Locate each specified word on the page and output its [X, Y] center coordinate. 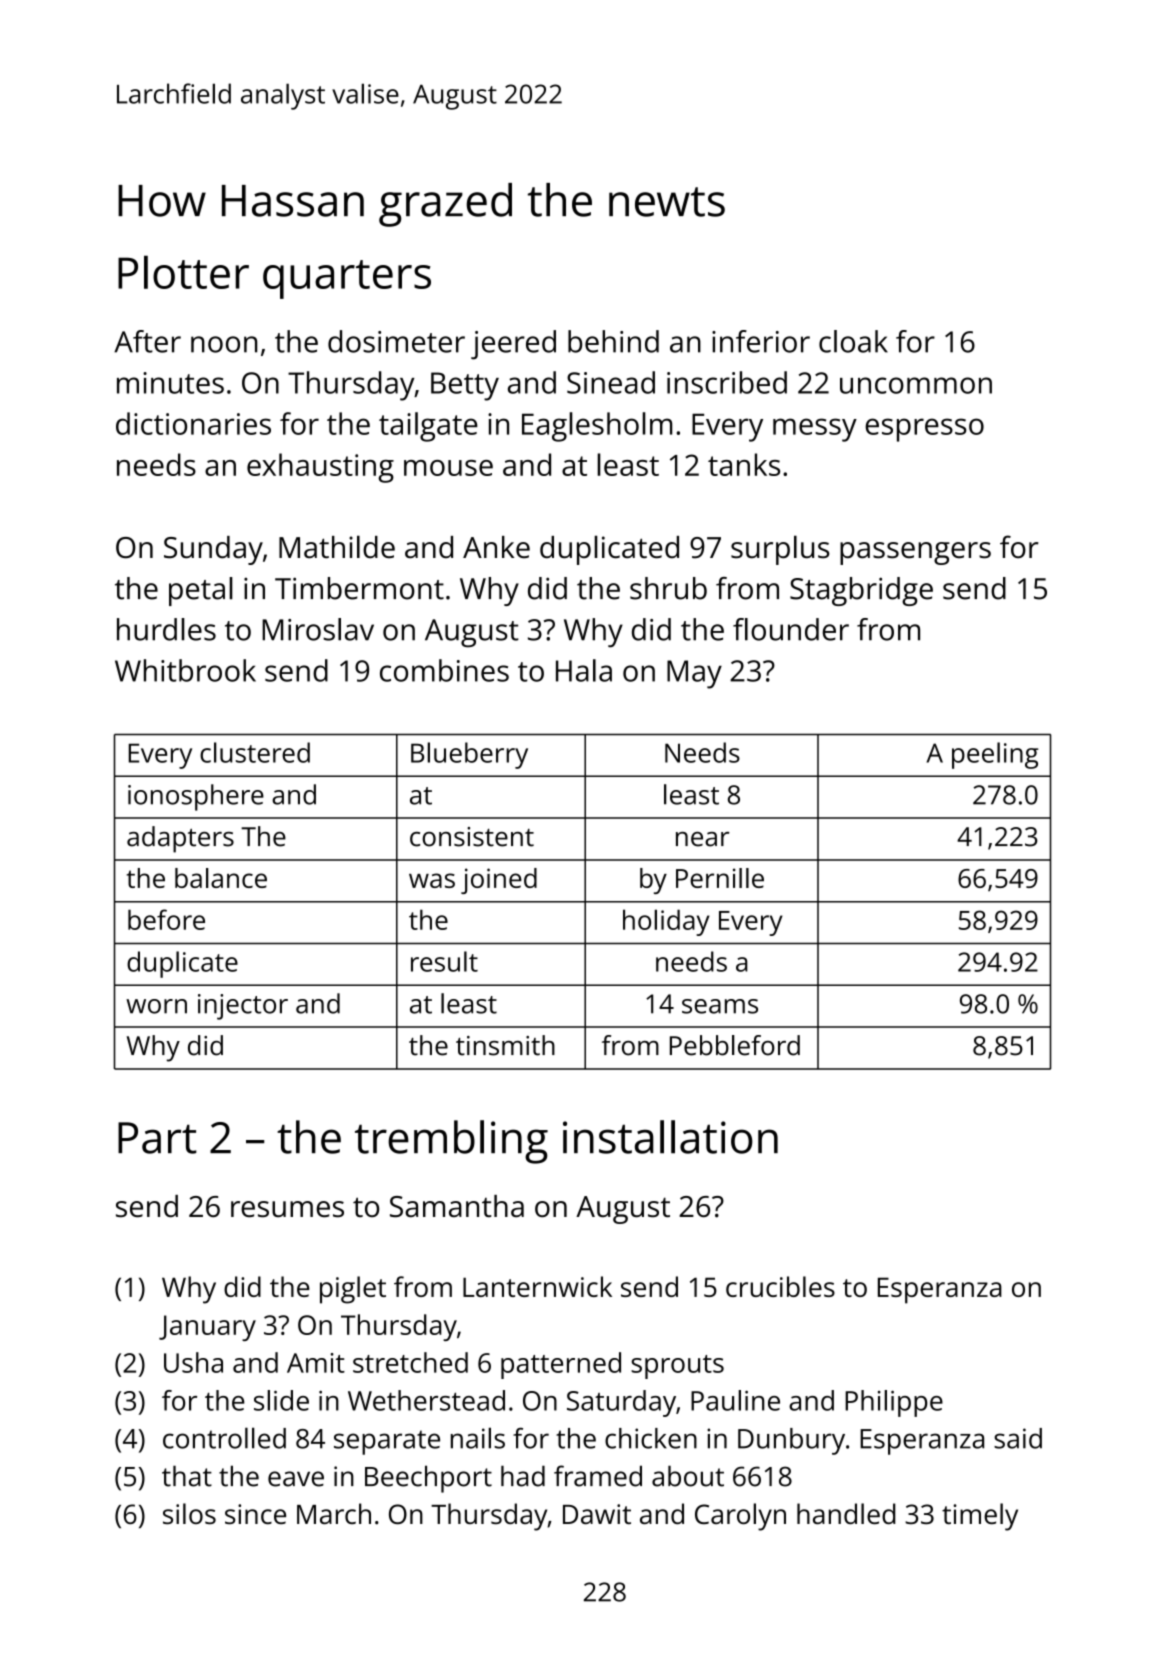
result [444, 961]
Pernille [720, 878]
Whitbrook [185, 670]
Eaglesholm [597, 427]
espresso [924, 430]
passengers [915, 553]
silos [189, 1513]
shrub [668, 588]
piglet [353, 1290]
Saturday [621, 1403]
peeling [995, 755]
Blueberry [469, 755]
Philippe [894, 1403]
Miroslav [318, 629]
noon [224, 344]
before [166, 919]
